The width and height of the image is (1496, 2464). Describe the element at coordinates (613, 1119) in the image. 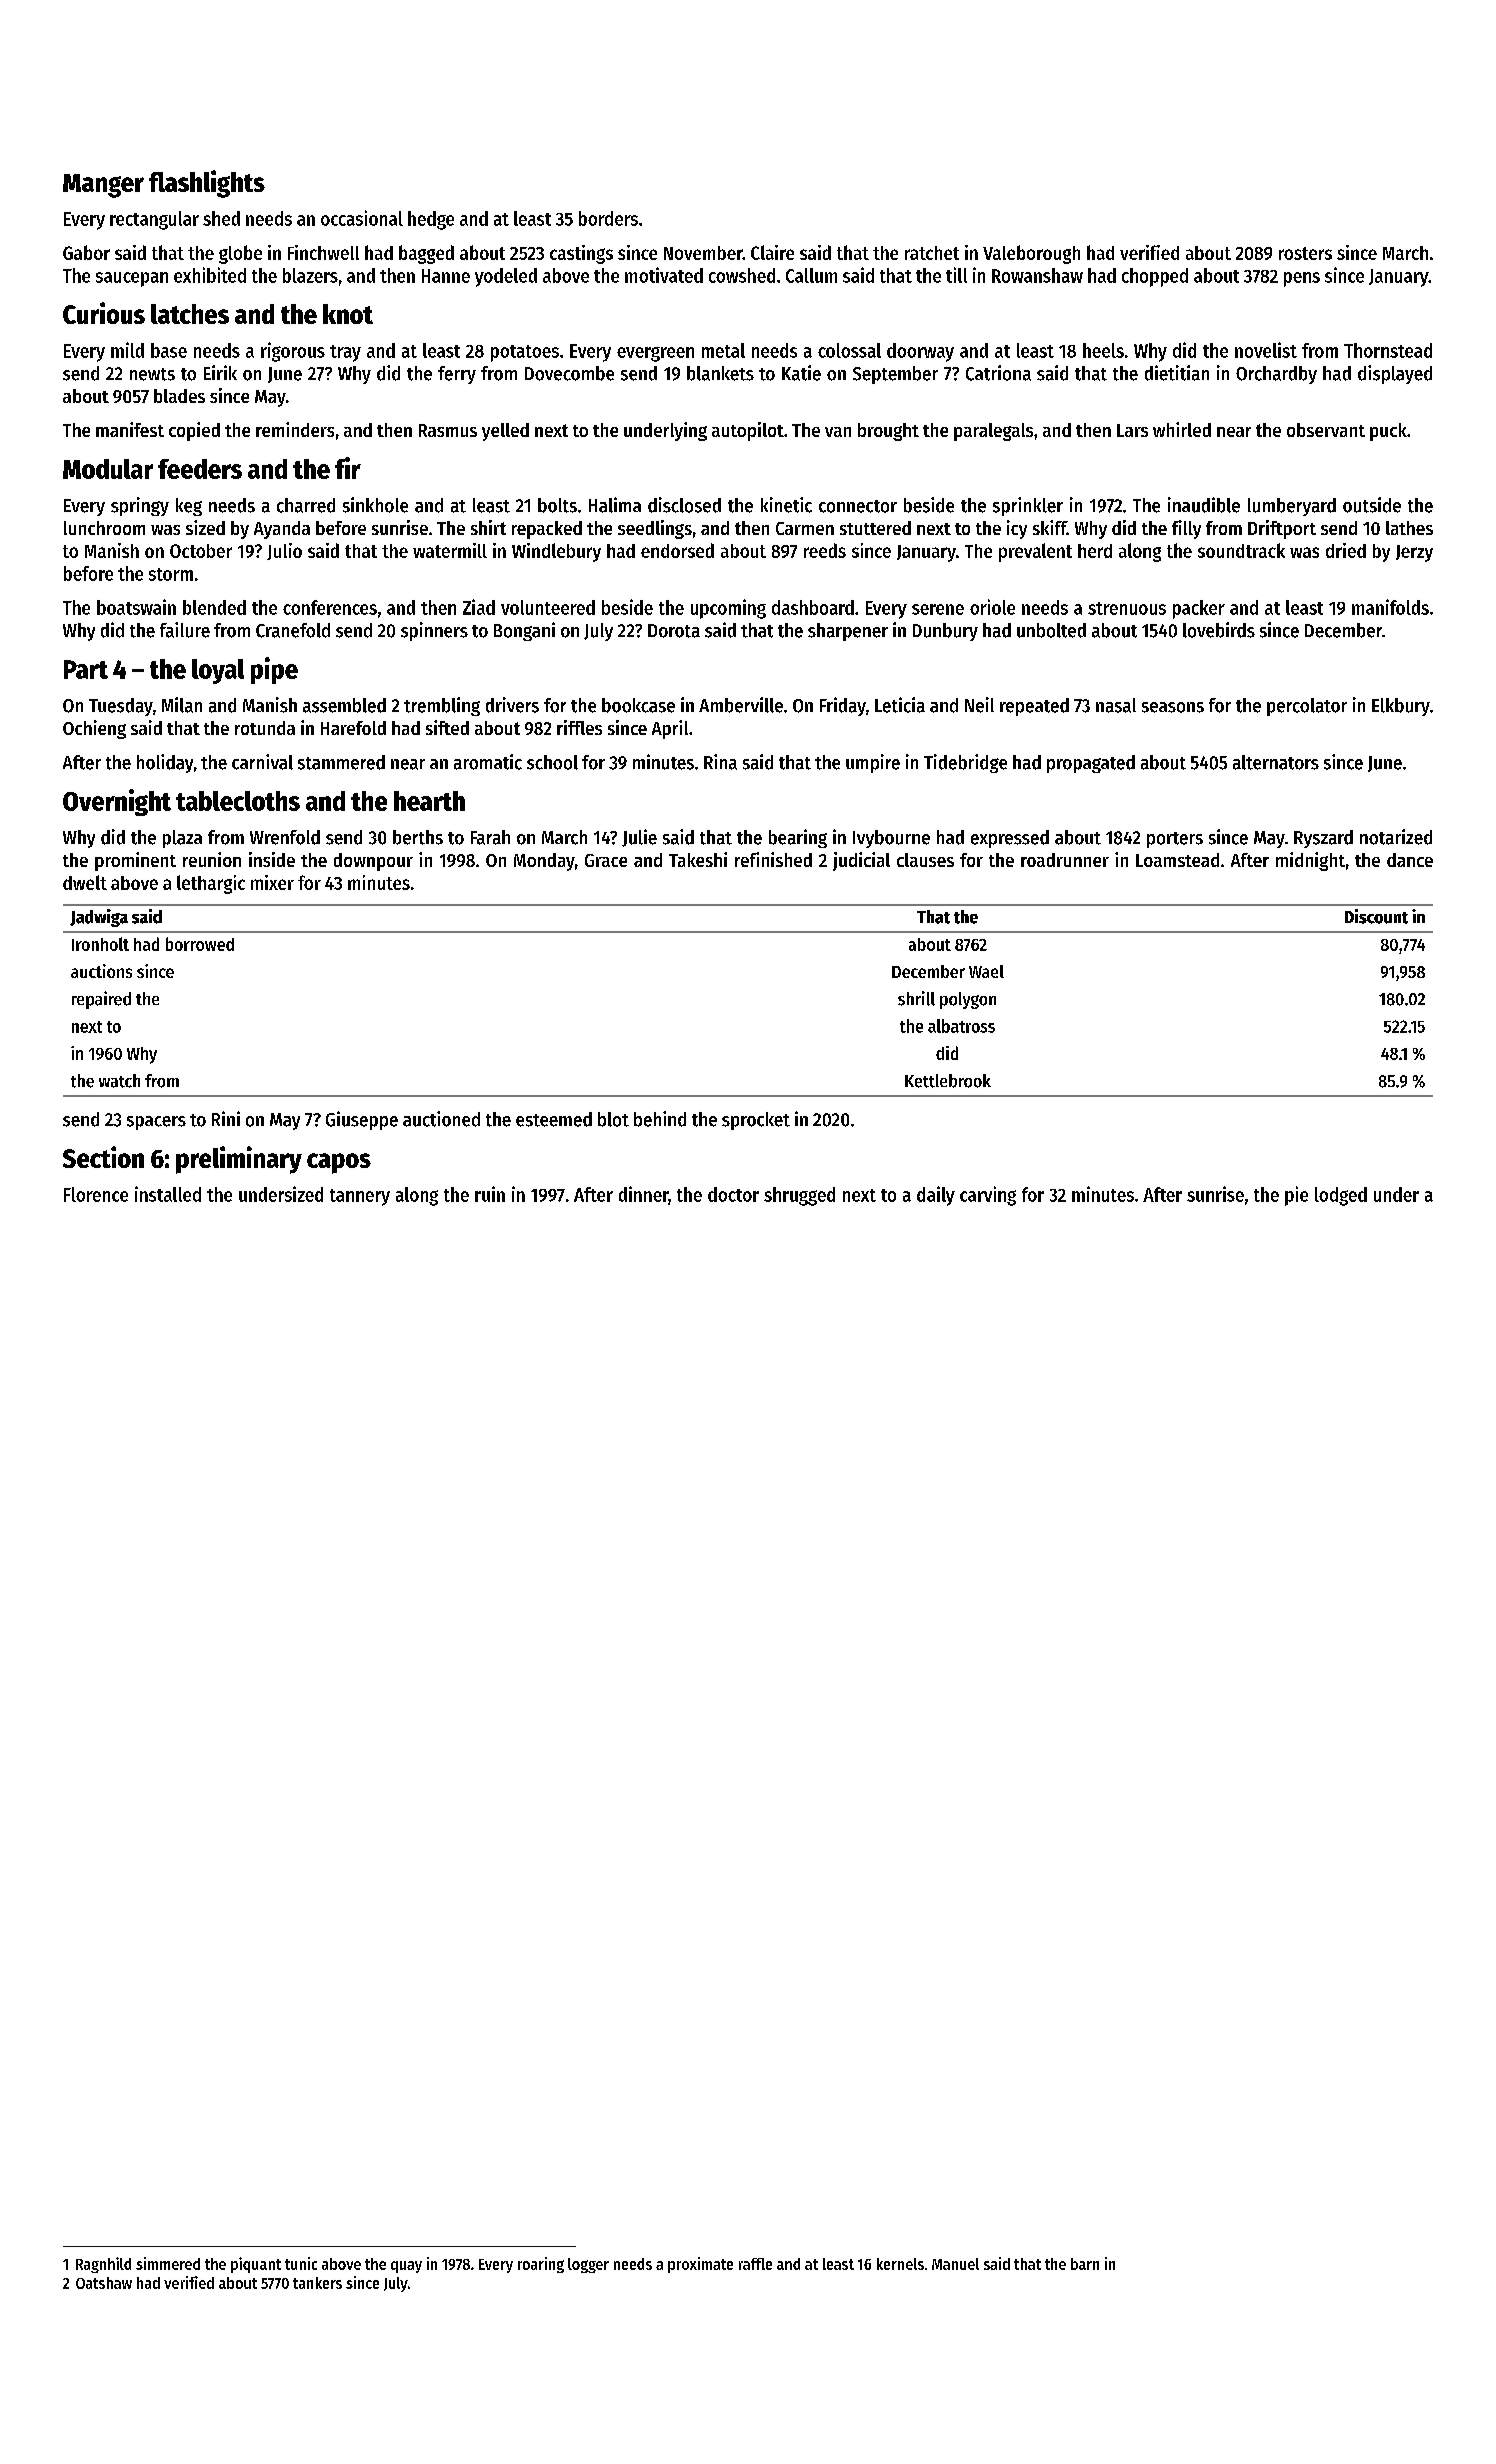

I see `blot` at that location.
